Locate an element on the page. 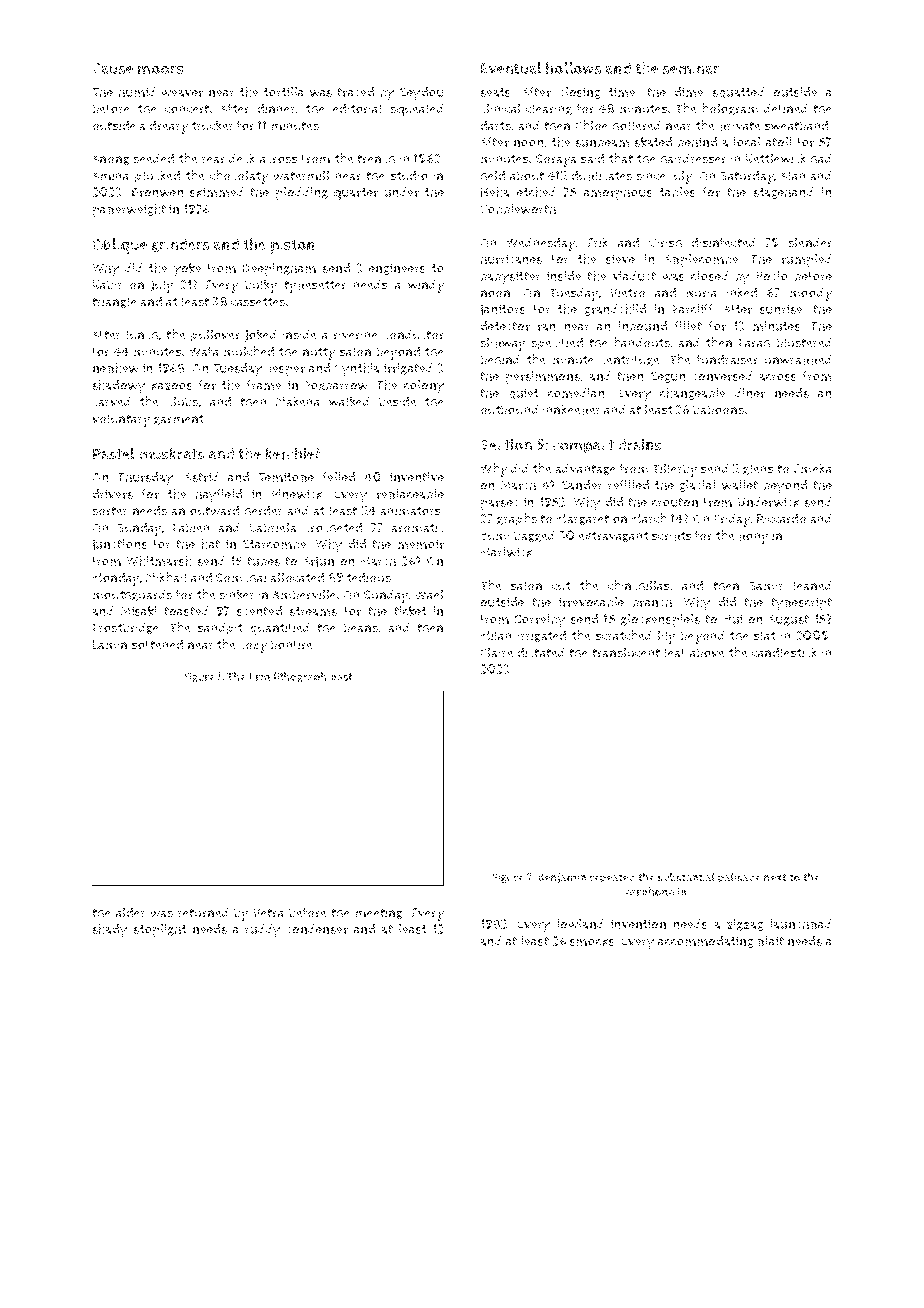  Amina is located at coordinates (111, 175).
